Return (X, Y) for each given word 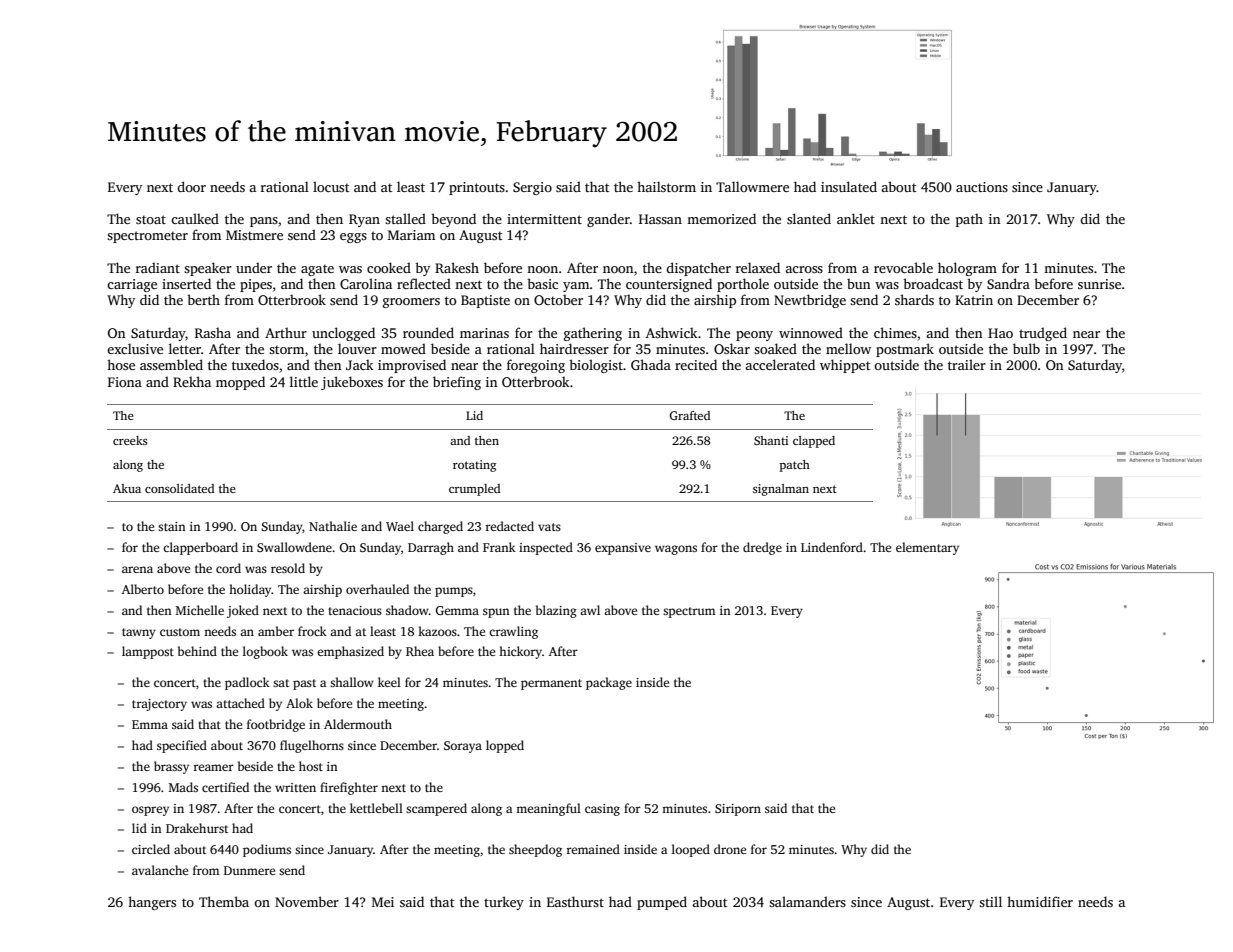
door (192, 186)
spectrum (689, 612)
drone (730, 849)
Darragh (431, 548)
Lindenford (832, 547)
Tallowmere (752, 186)
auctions (982, 187)
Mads (183, 787)
